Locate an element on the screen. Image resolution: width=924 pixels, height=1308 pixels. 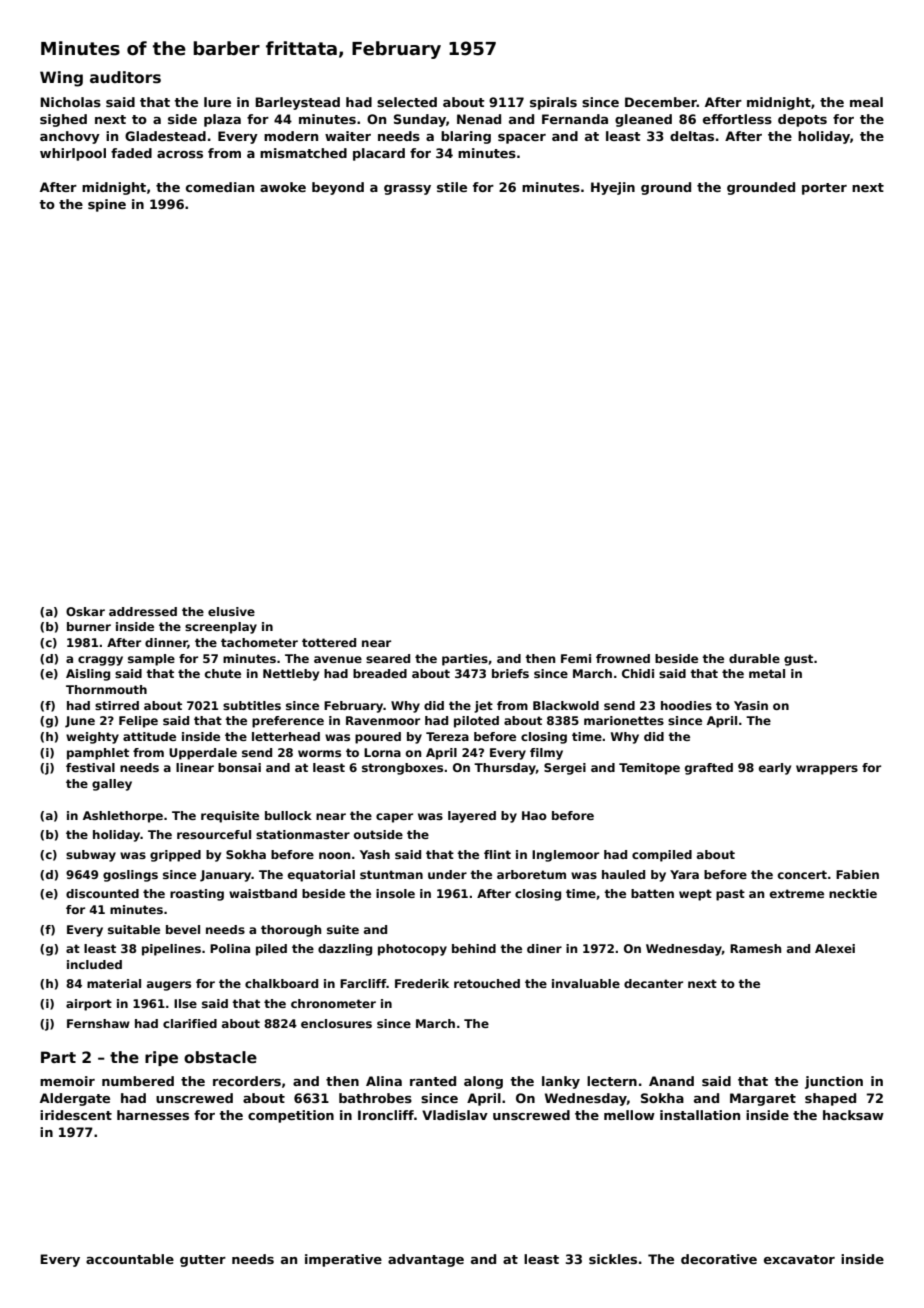
Vladislav is located at coordinates (455, 1115).
